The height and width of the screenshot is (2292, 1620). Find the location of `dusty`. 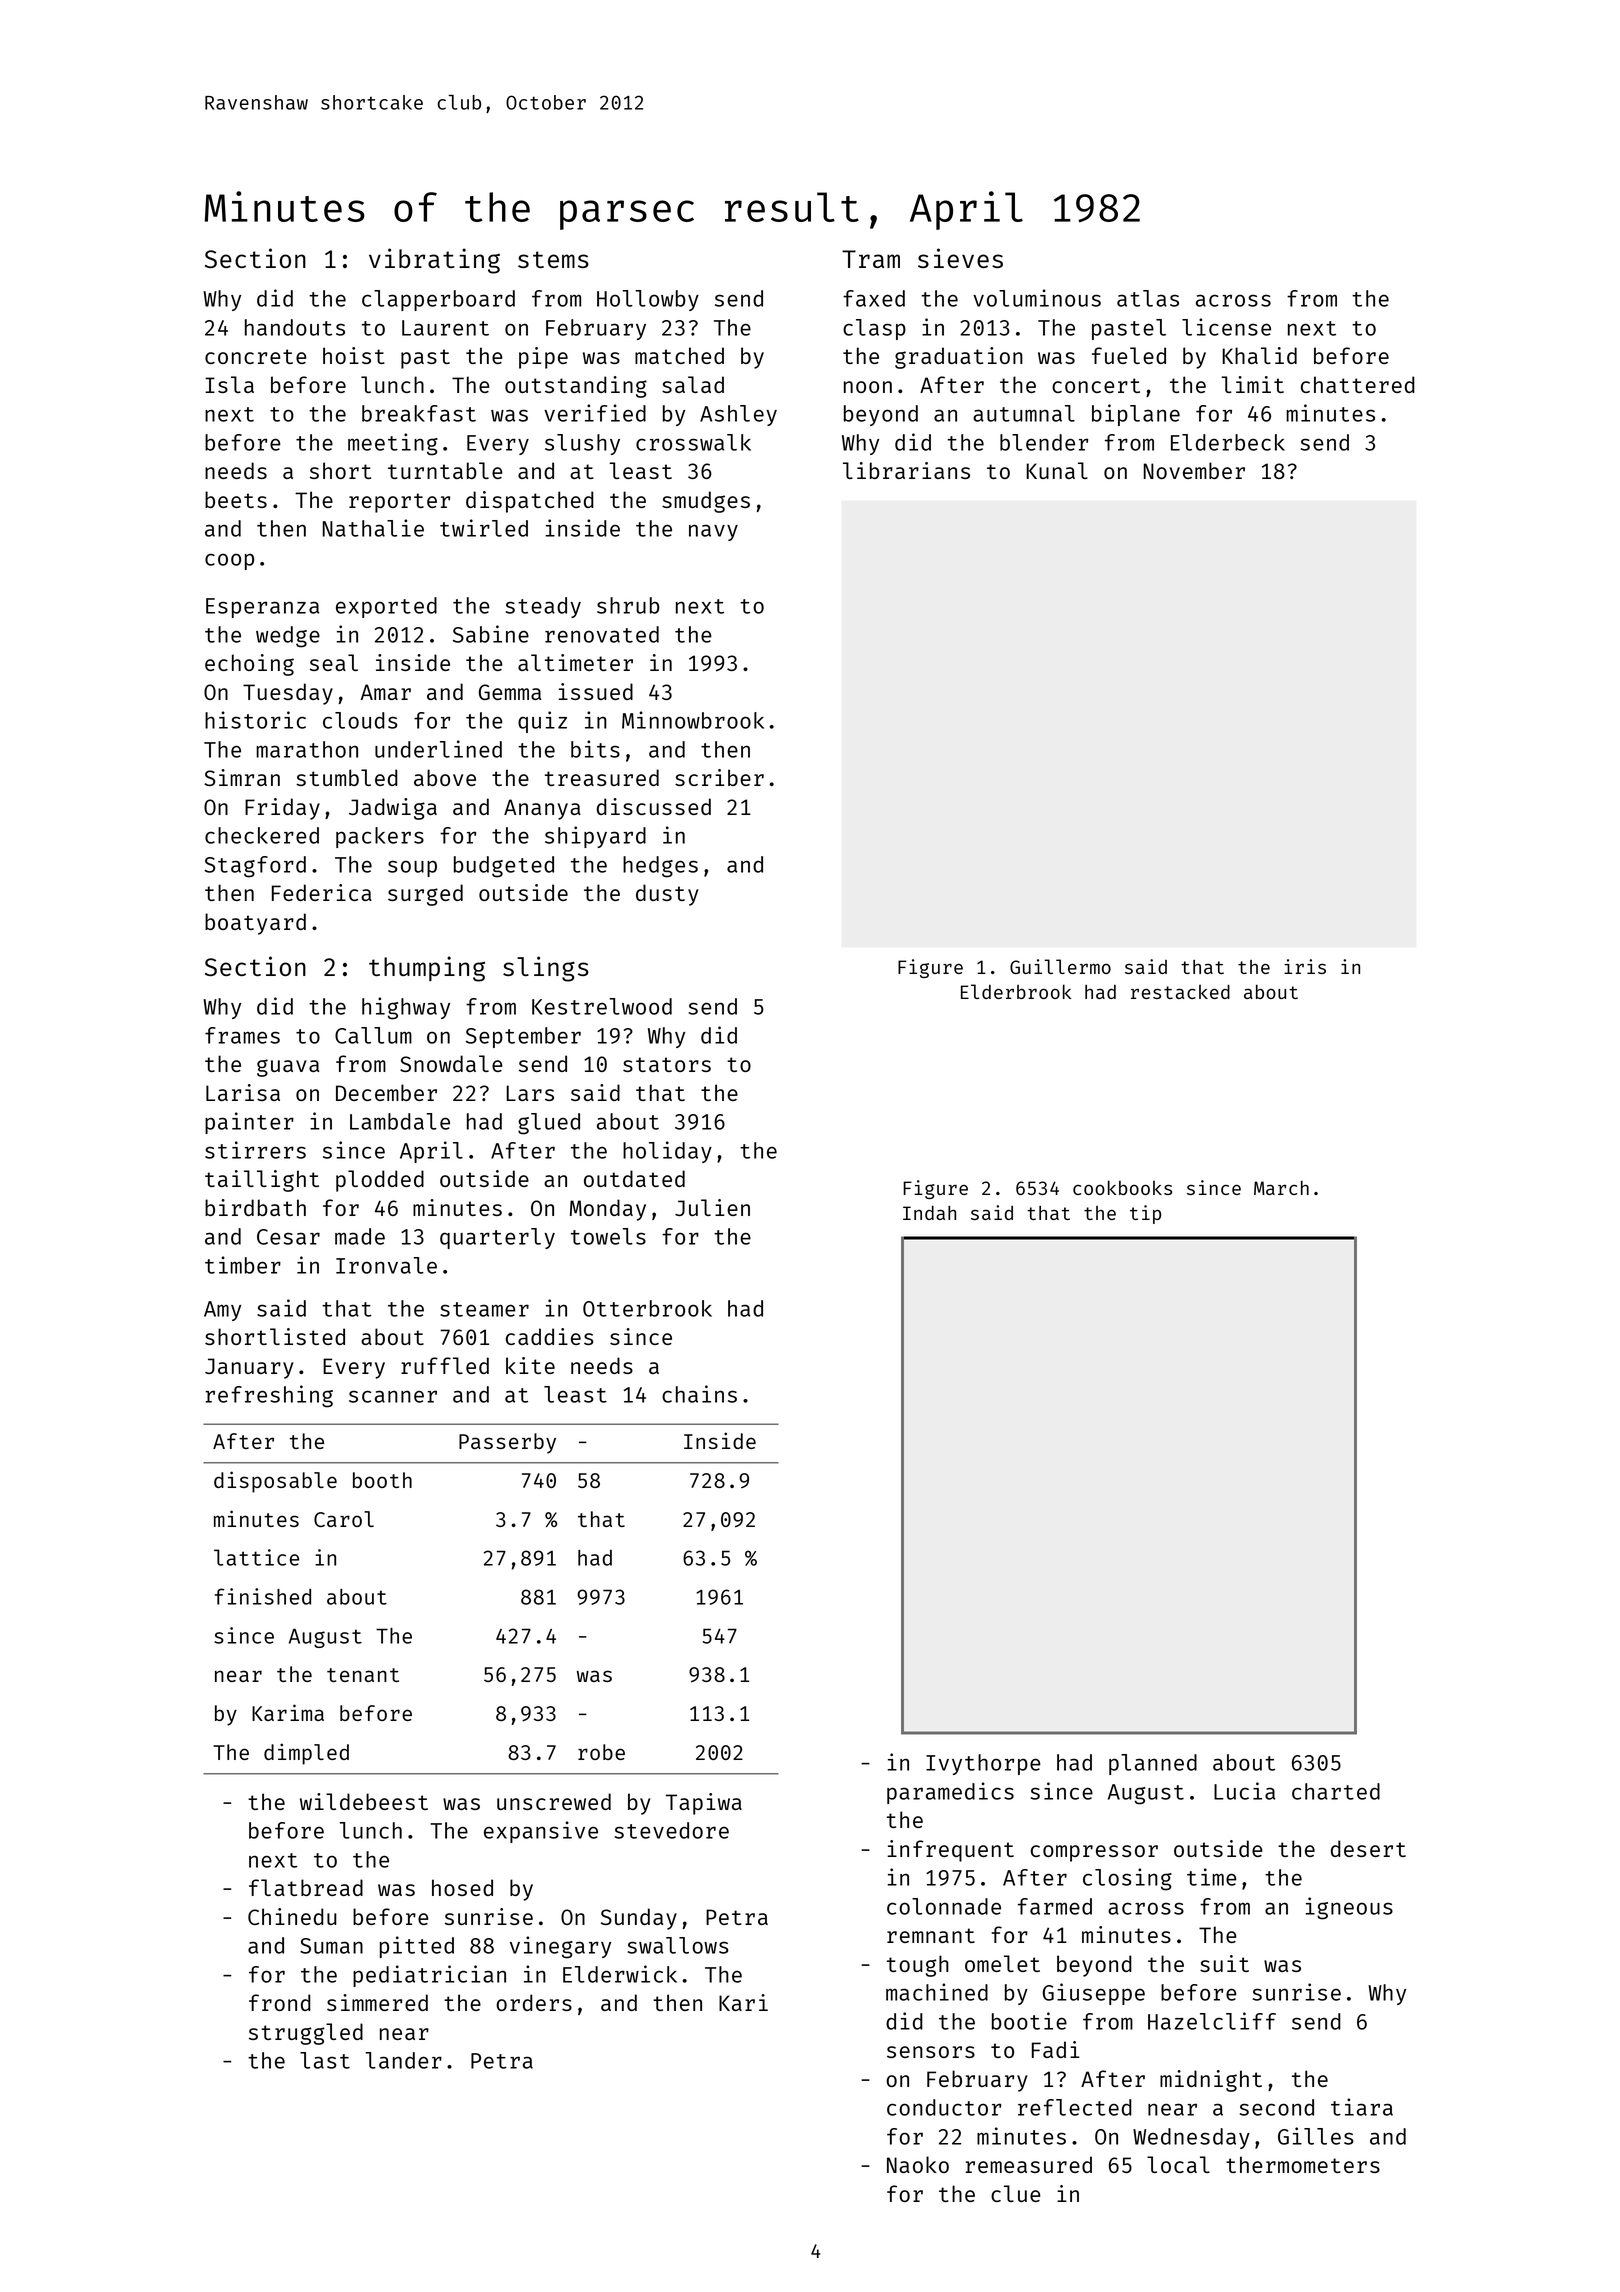

dusty is located at coordinates (667, 895).
